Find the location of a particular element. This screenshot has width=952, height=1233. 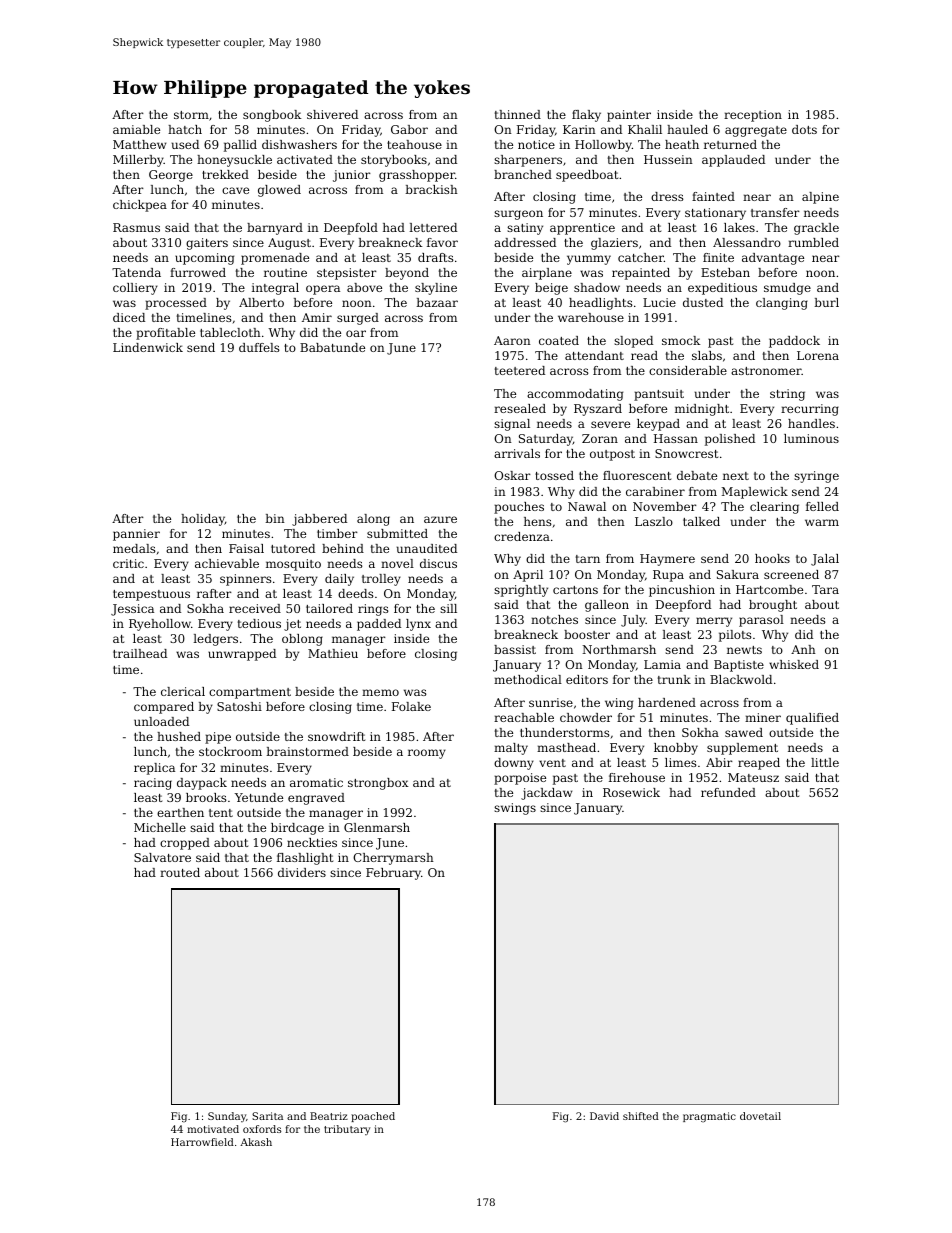

trunk is located at coordinates (674, 679).
